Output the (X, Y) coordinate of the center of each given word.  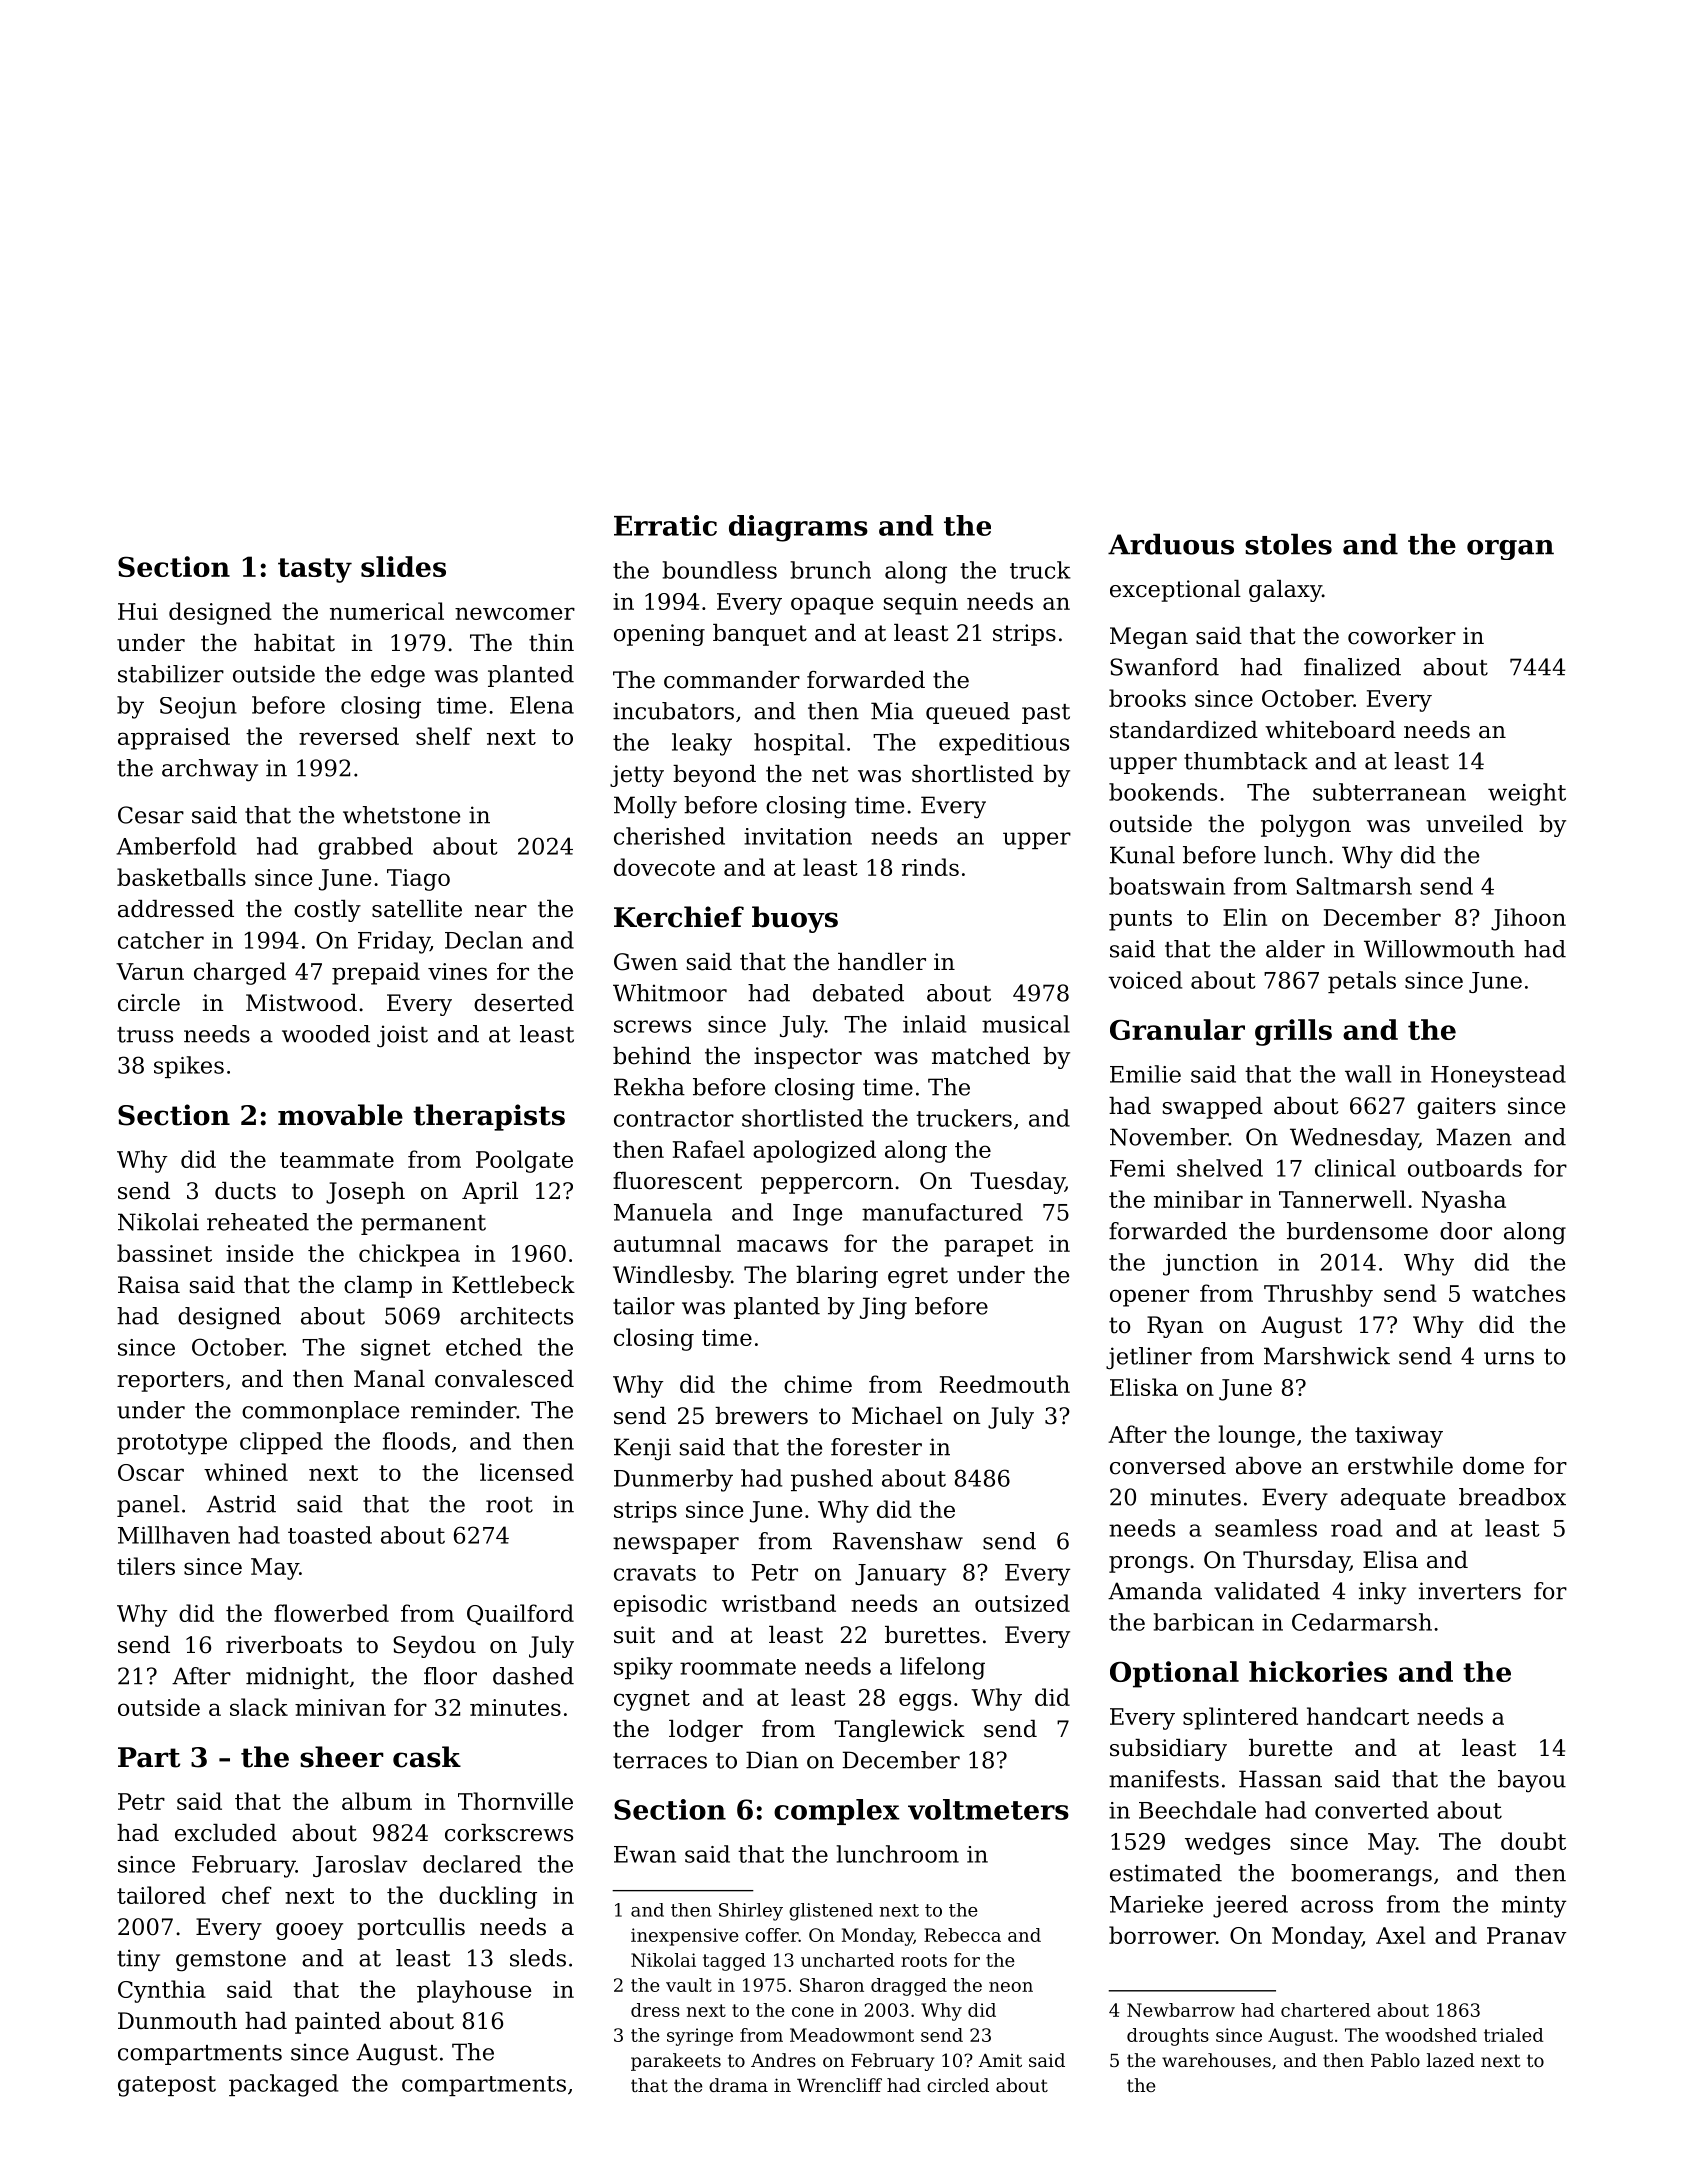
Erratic (665, 525)
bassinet (164, 1253)
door (1466, 1231)
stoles (1288, 544)
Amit (1000, 2060)
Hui (138, 611)
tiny (138, 1960)
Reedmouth (1005, 1384)
